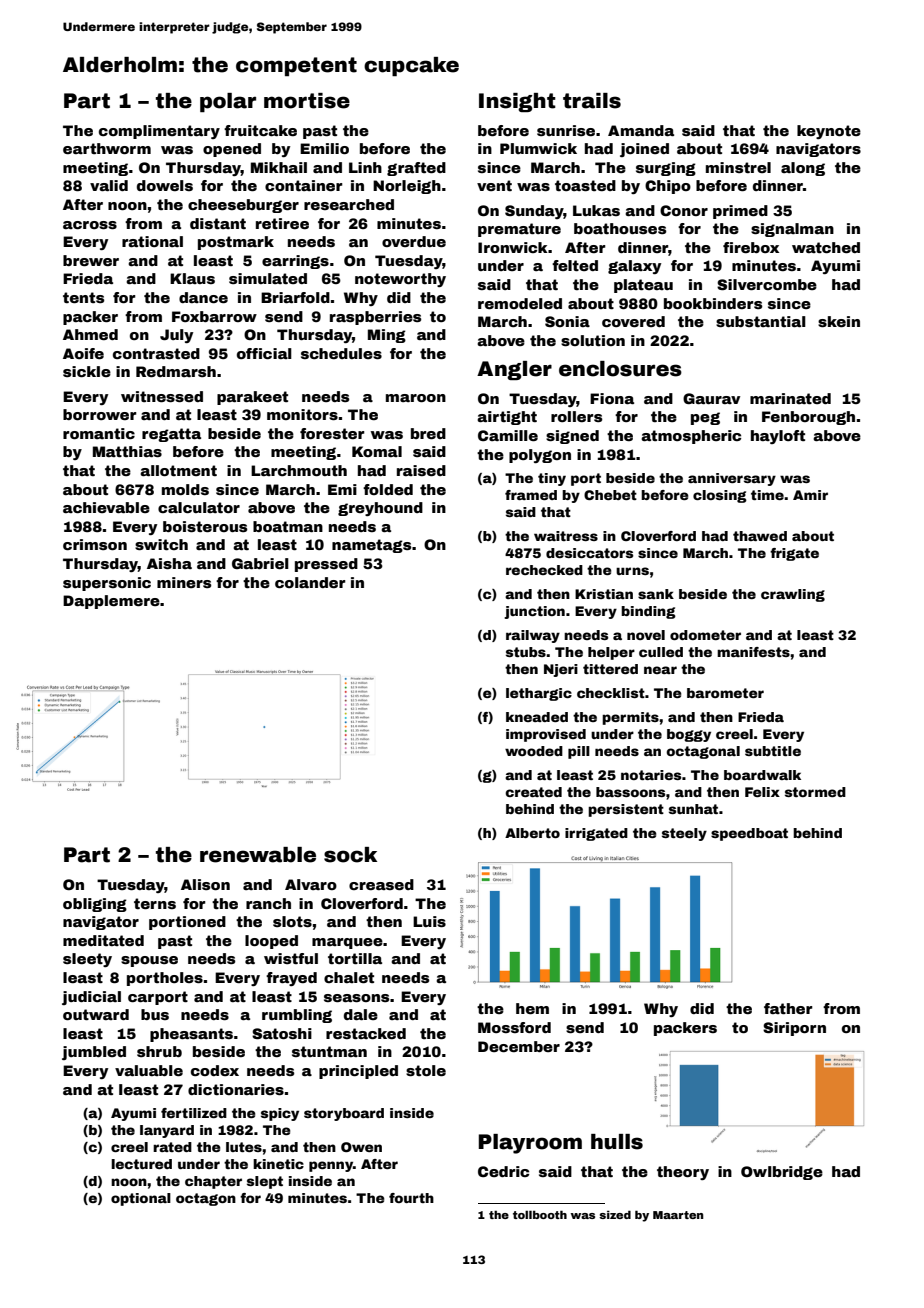  Describe the element at coordinates (265, 1182) in the screenshot. I see `slept` at that location.
